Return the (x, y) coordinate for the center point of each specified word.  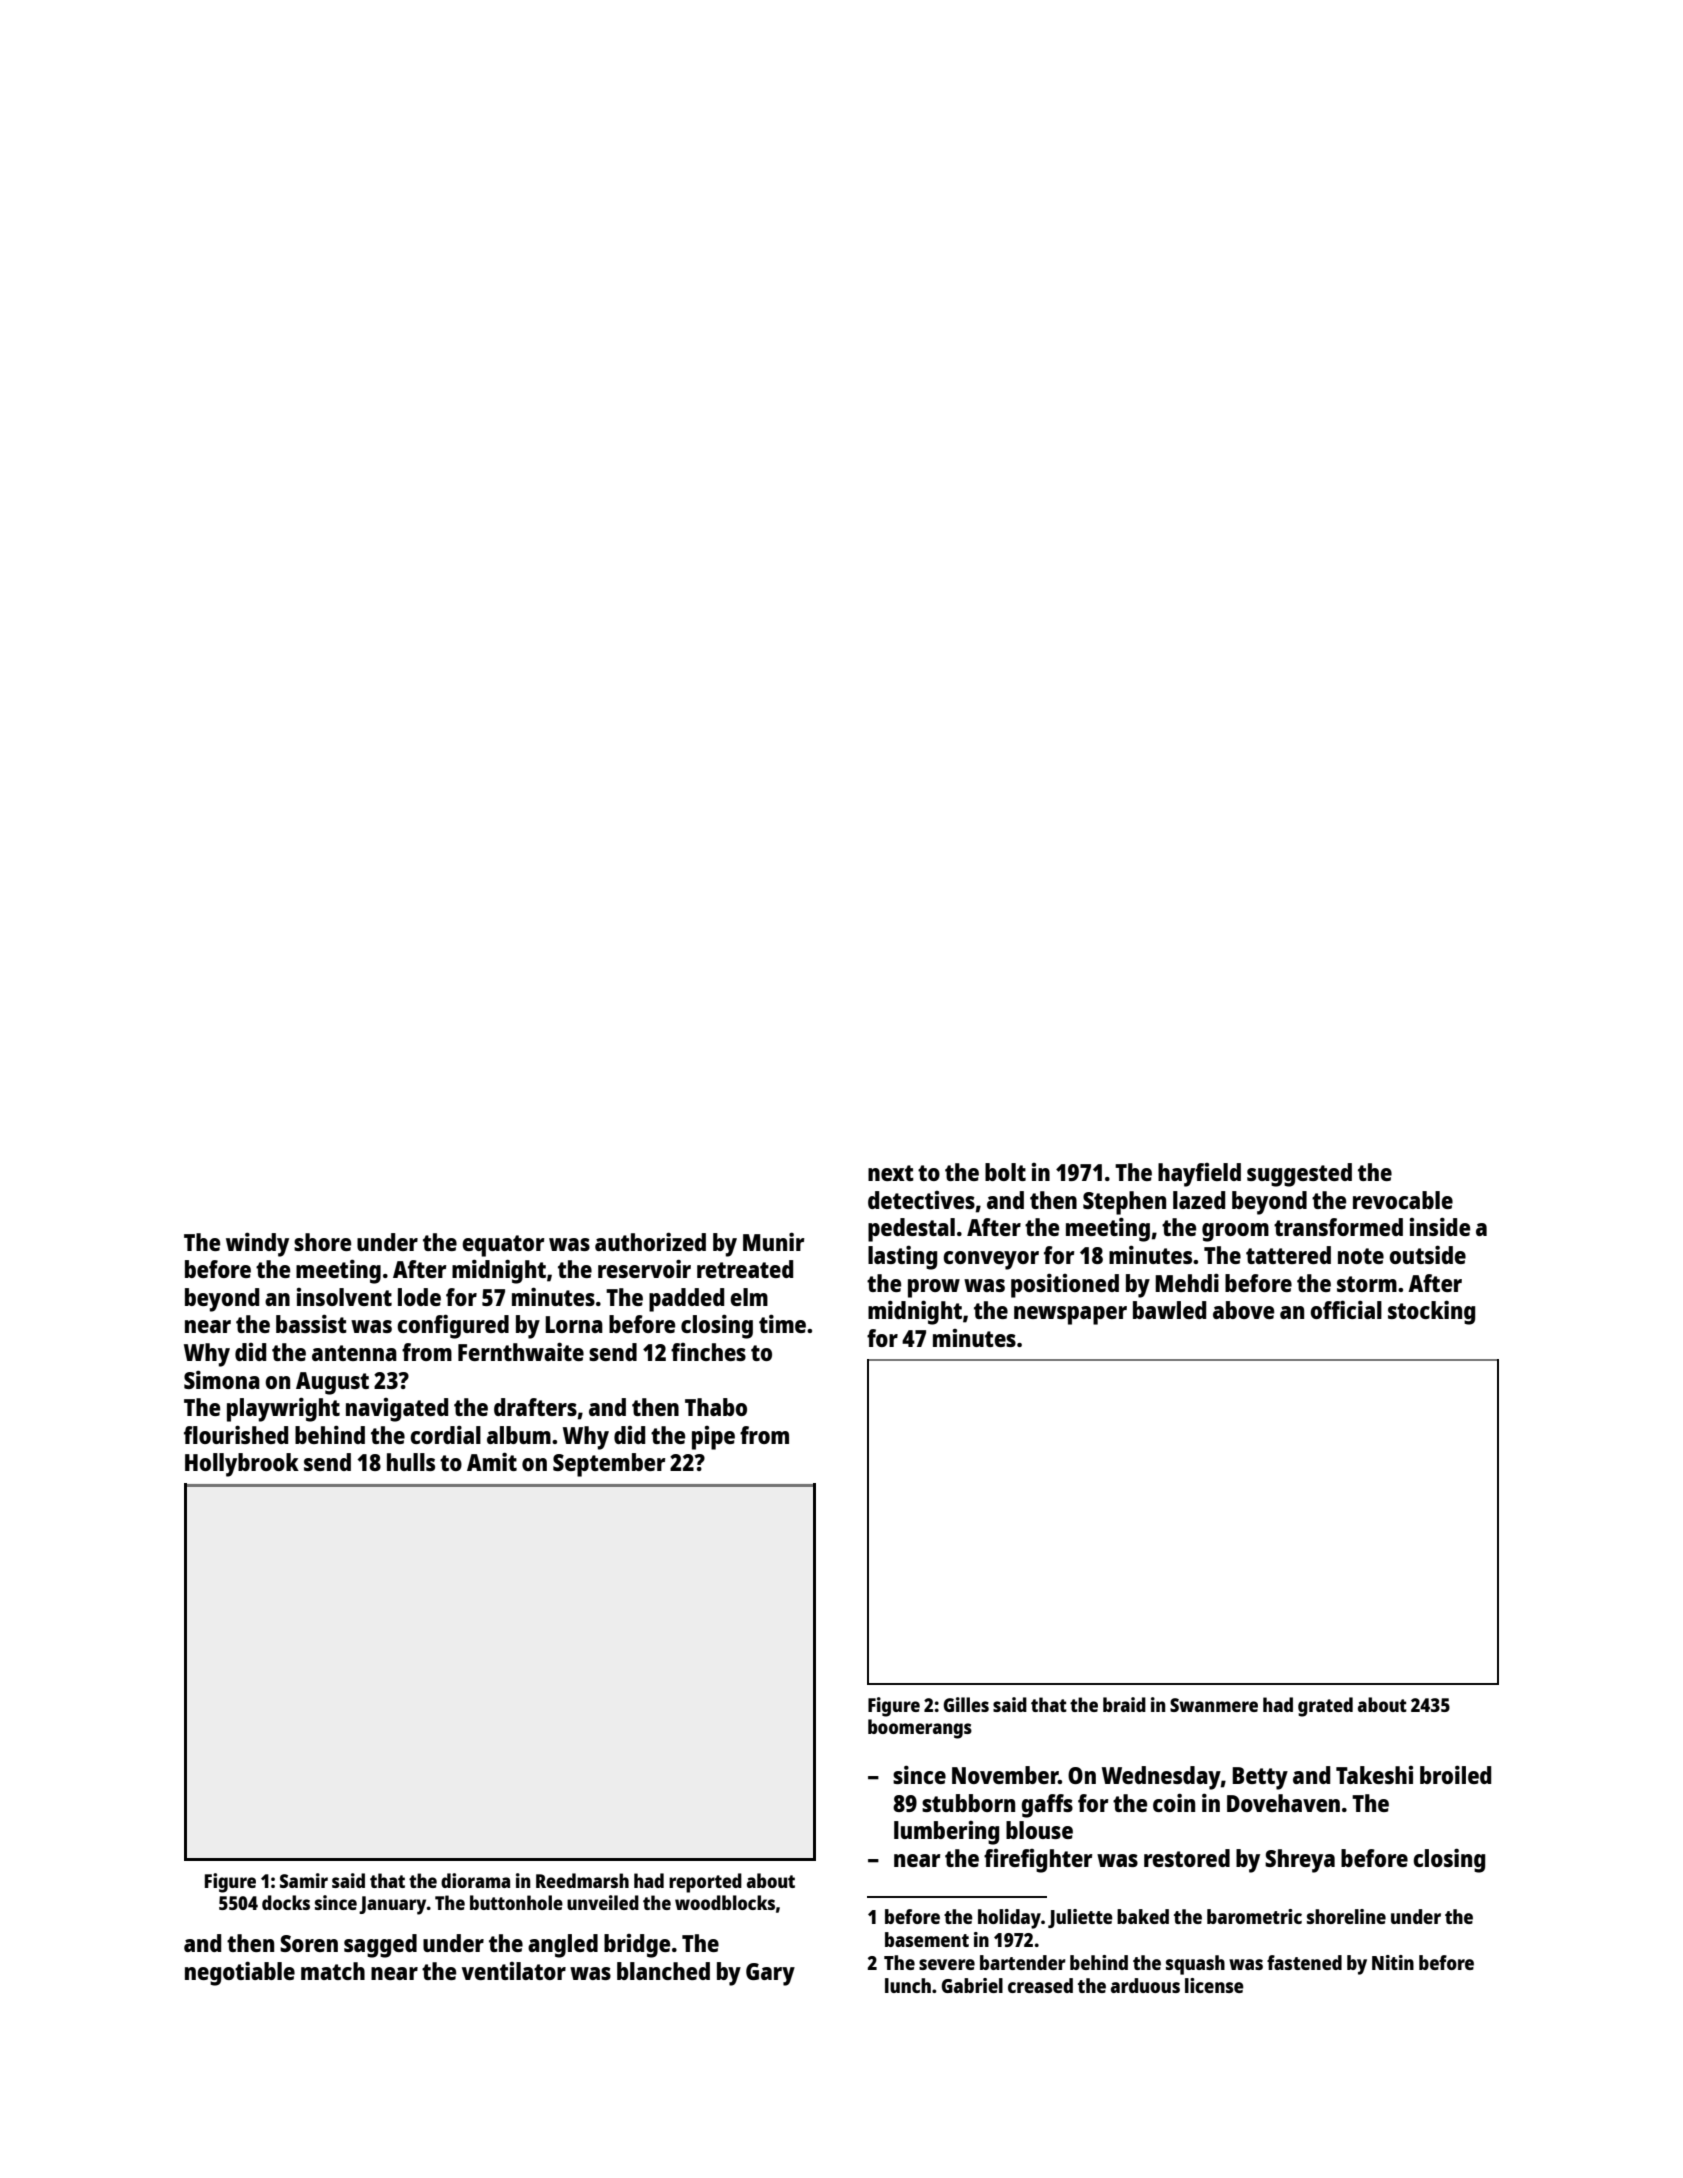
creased (1040, 1985)
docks (286, 1902)
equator (503, 1246)
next (891, 1173)
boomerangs (920, 1729)
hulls (411, 1462)
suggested (1299, 1175)
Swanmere (1214, 1705)
